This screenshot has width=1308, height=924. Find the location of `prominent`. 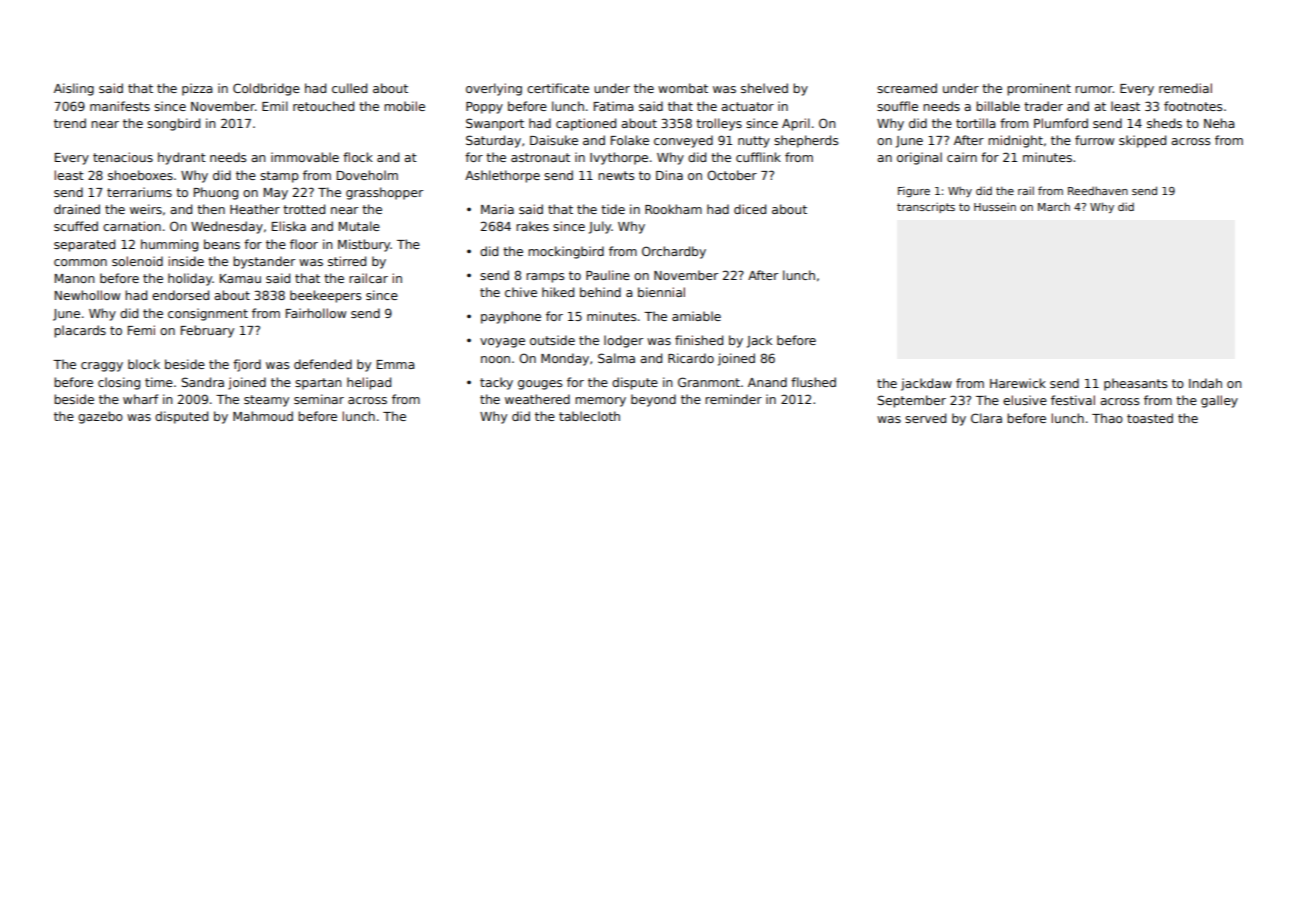

prominent is located at coordinates (1039, 89).
